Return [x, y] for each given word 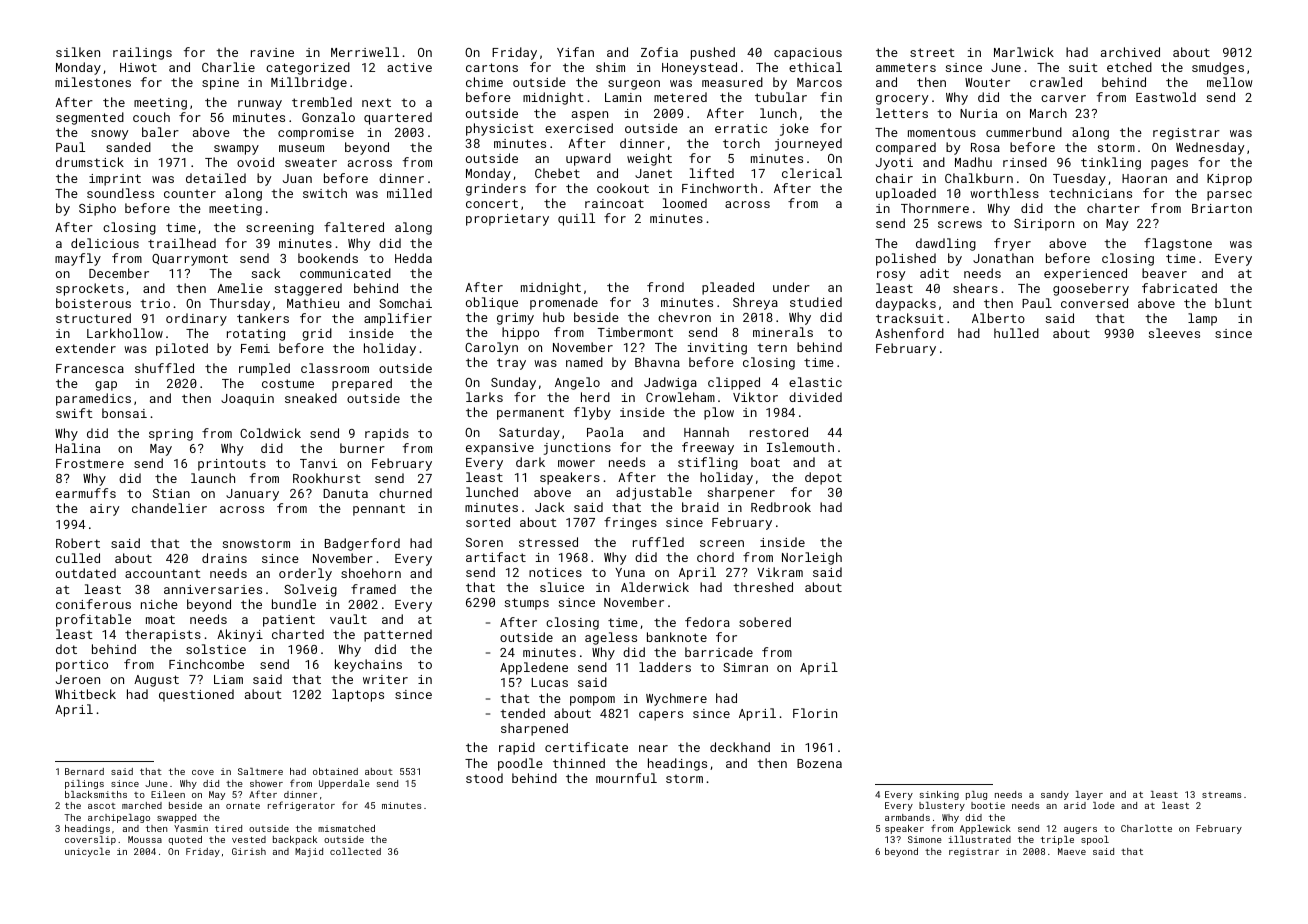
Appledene [534, 668]
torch [741, 143]
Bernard [84, 771]
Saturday [529, 433]
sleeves [1174, 333]
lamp [1202, 319]
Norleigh [812, 558]
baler [160, 132]
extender [86, 348]
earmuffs [86, 493]
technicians [1090, 193]
